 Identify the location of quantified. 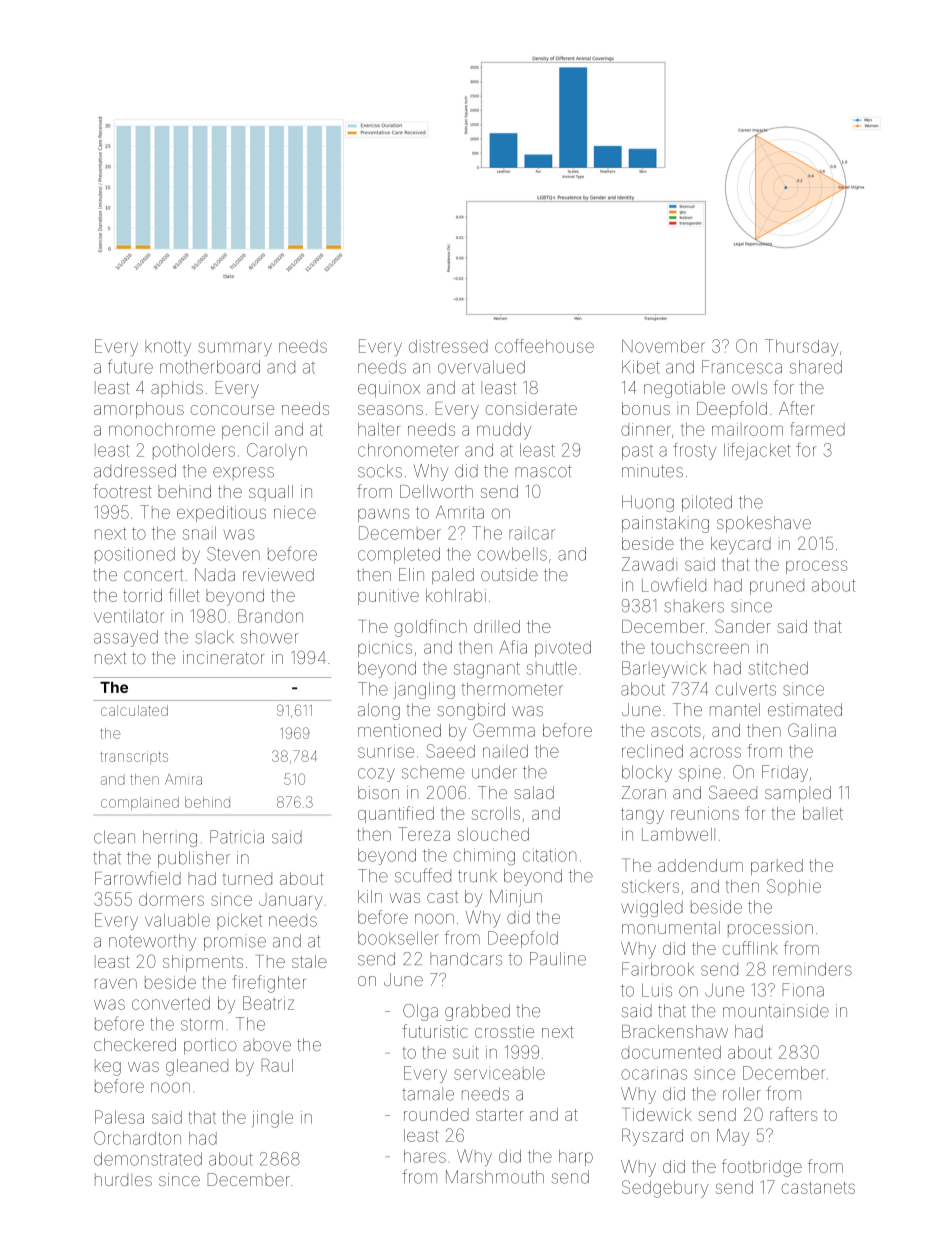
(396, 814).
